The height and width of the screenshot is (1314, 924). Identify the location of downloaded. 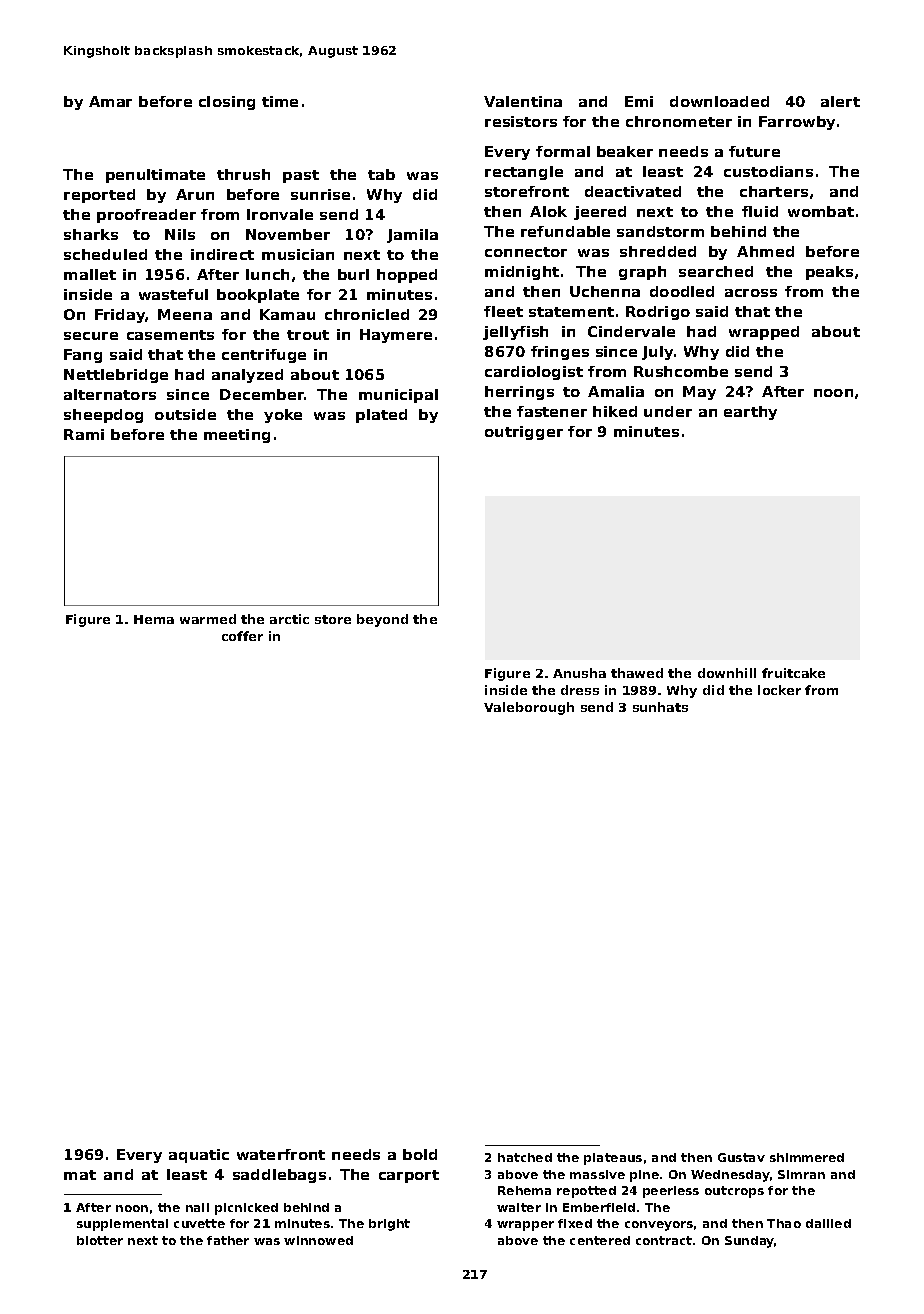
(719, 101).
